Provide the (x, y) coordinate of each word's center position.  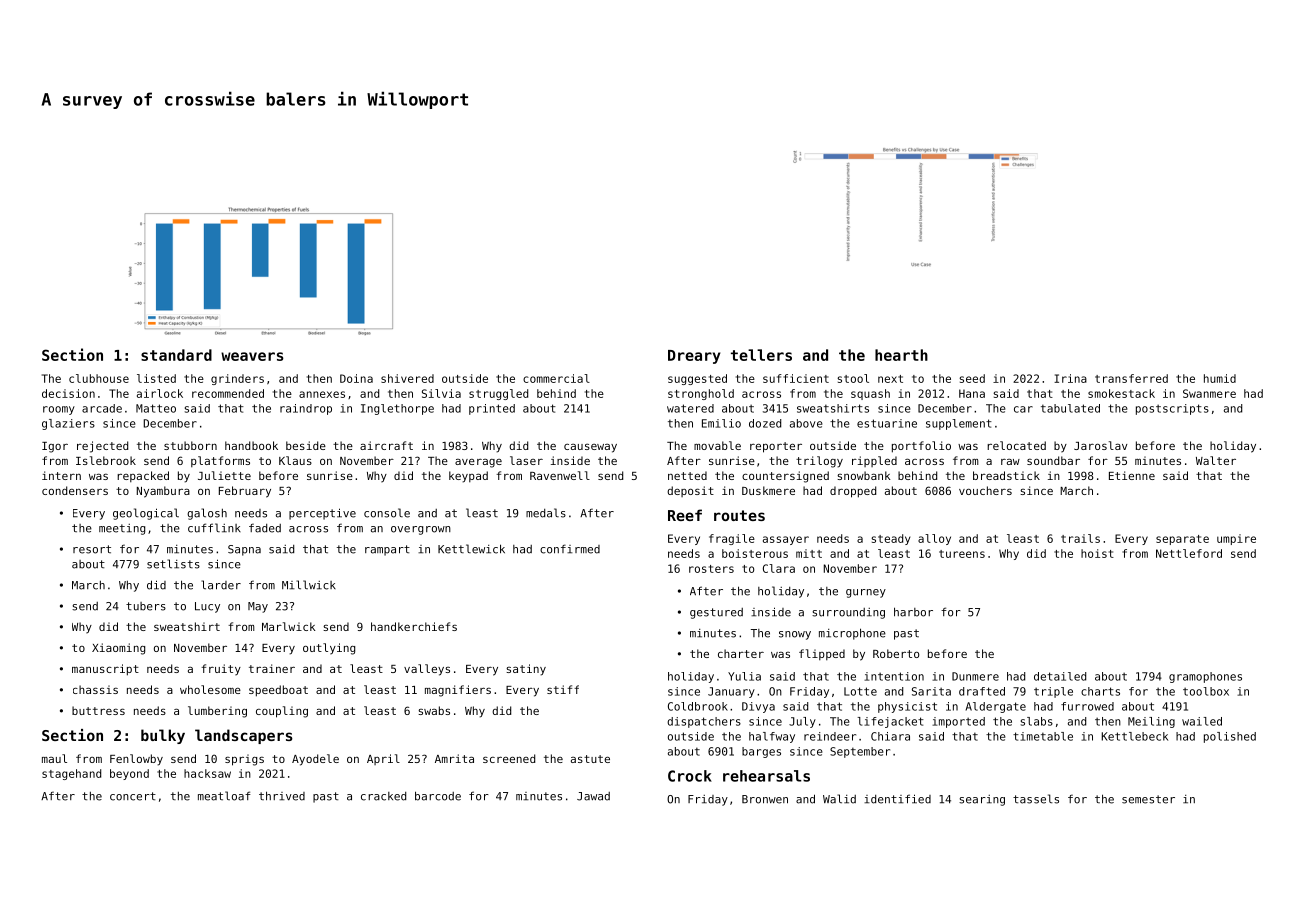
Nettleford (1189, 553)
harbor (913, 612)
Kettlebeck (1134, 736)
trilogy (819, 462)
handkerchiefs (414, 626)
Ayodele (315, 760)
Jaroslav (1100, 445)
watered (690, 408)
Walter (1216, 460)
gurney (866, 593)
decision (68, 393)
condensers (75, 490)
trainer (272, 668)
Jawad (593, 796)
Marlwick (289, 626)
